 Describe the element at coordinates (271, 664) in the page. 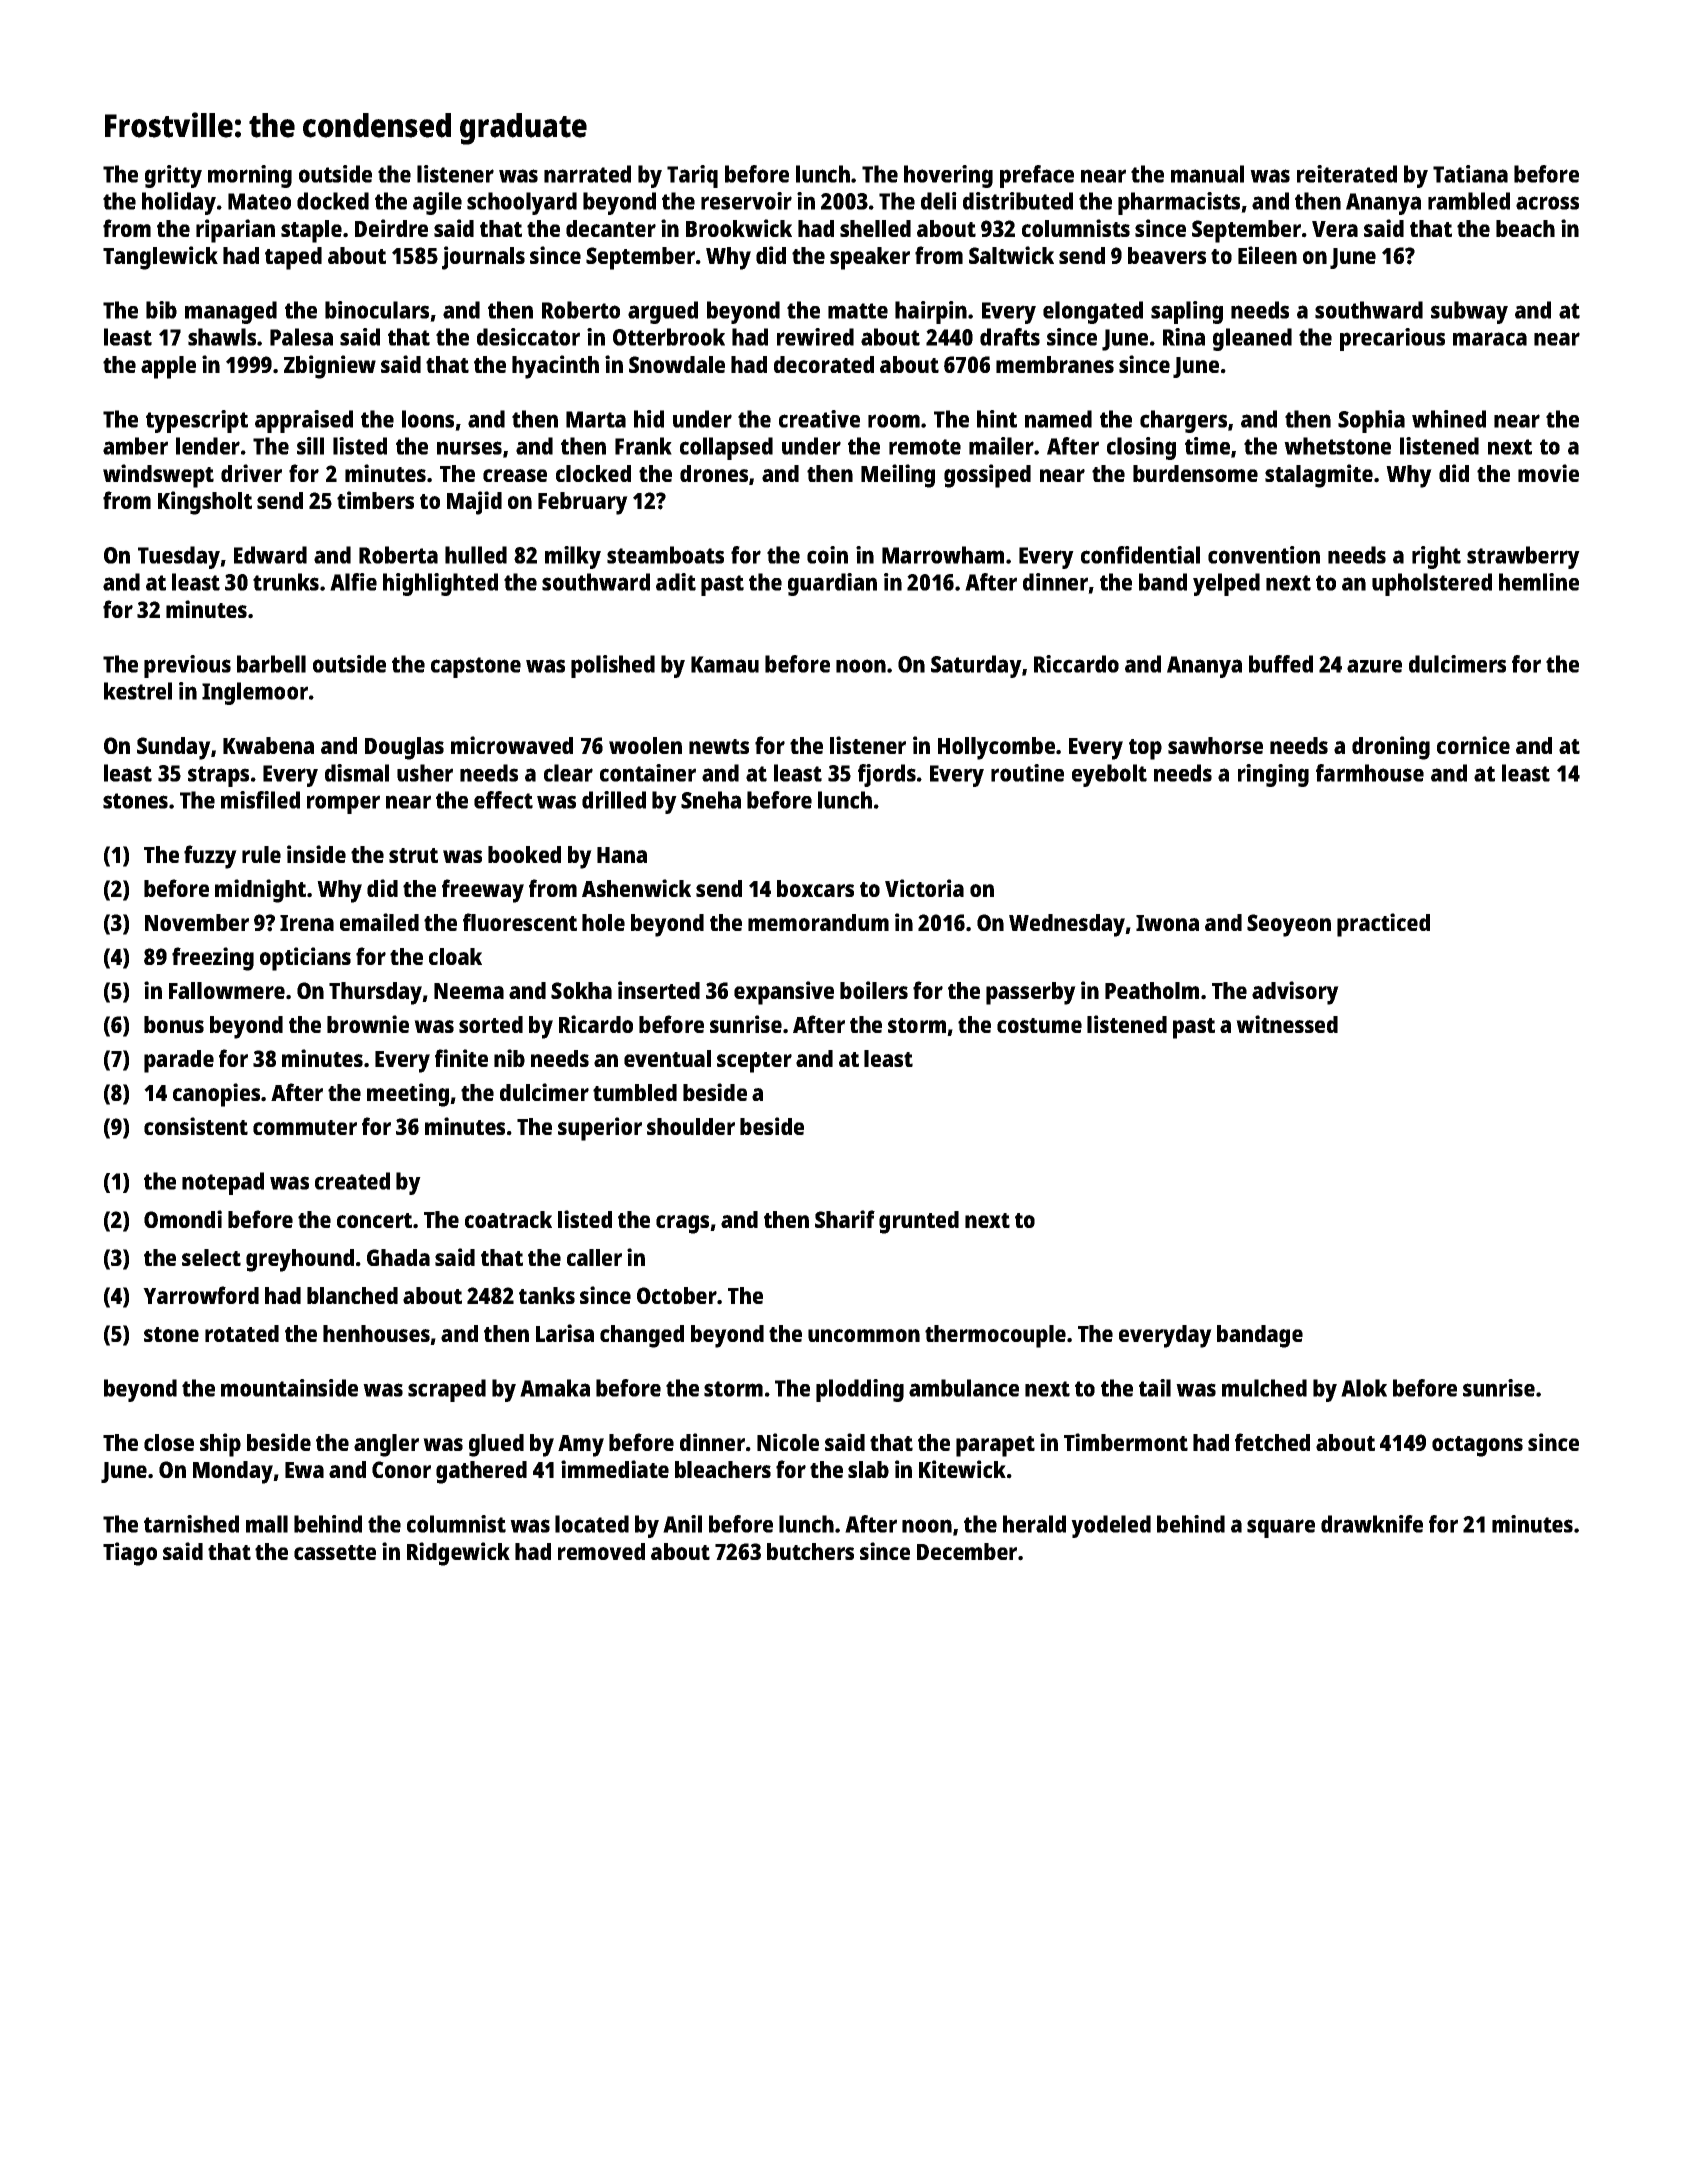

I see `barbell` at that location.
